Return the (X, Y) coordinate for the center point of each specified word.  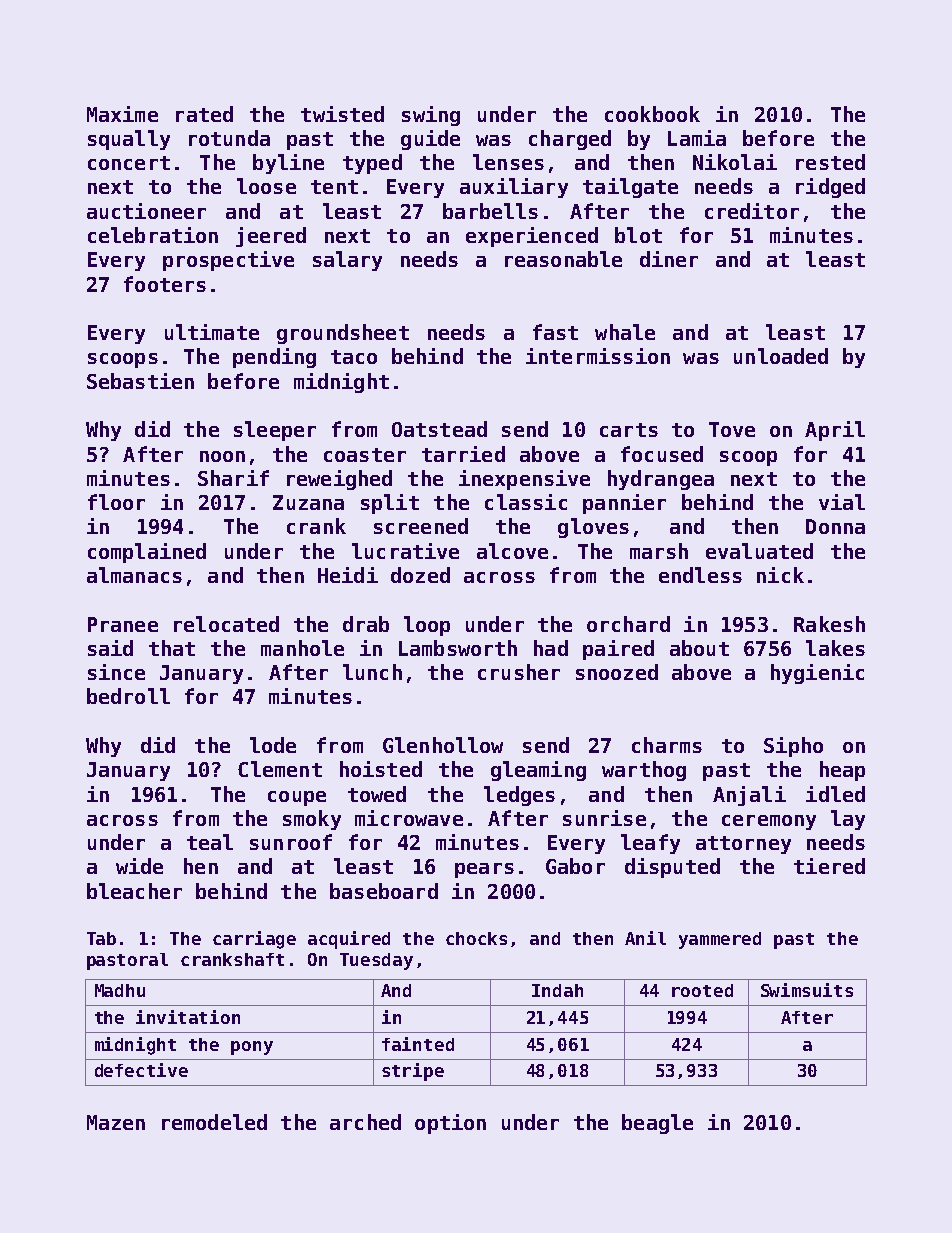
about (699, 648)
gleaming (538, 771)
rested (830, 162)
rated (204, 114)
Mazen (116, 1122)
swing (431, 116)
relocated (226, 624)
